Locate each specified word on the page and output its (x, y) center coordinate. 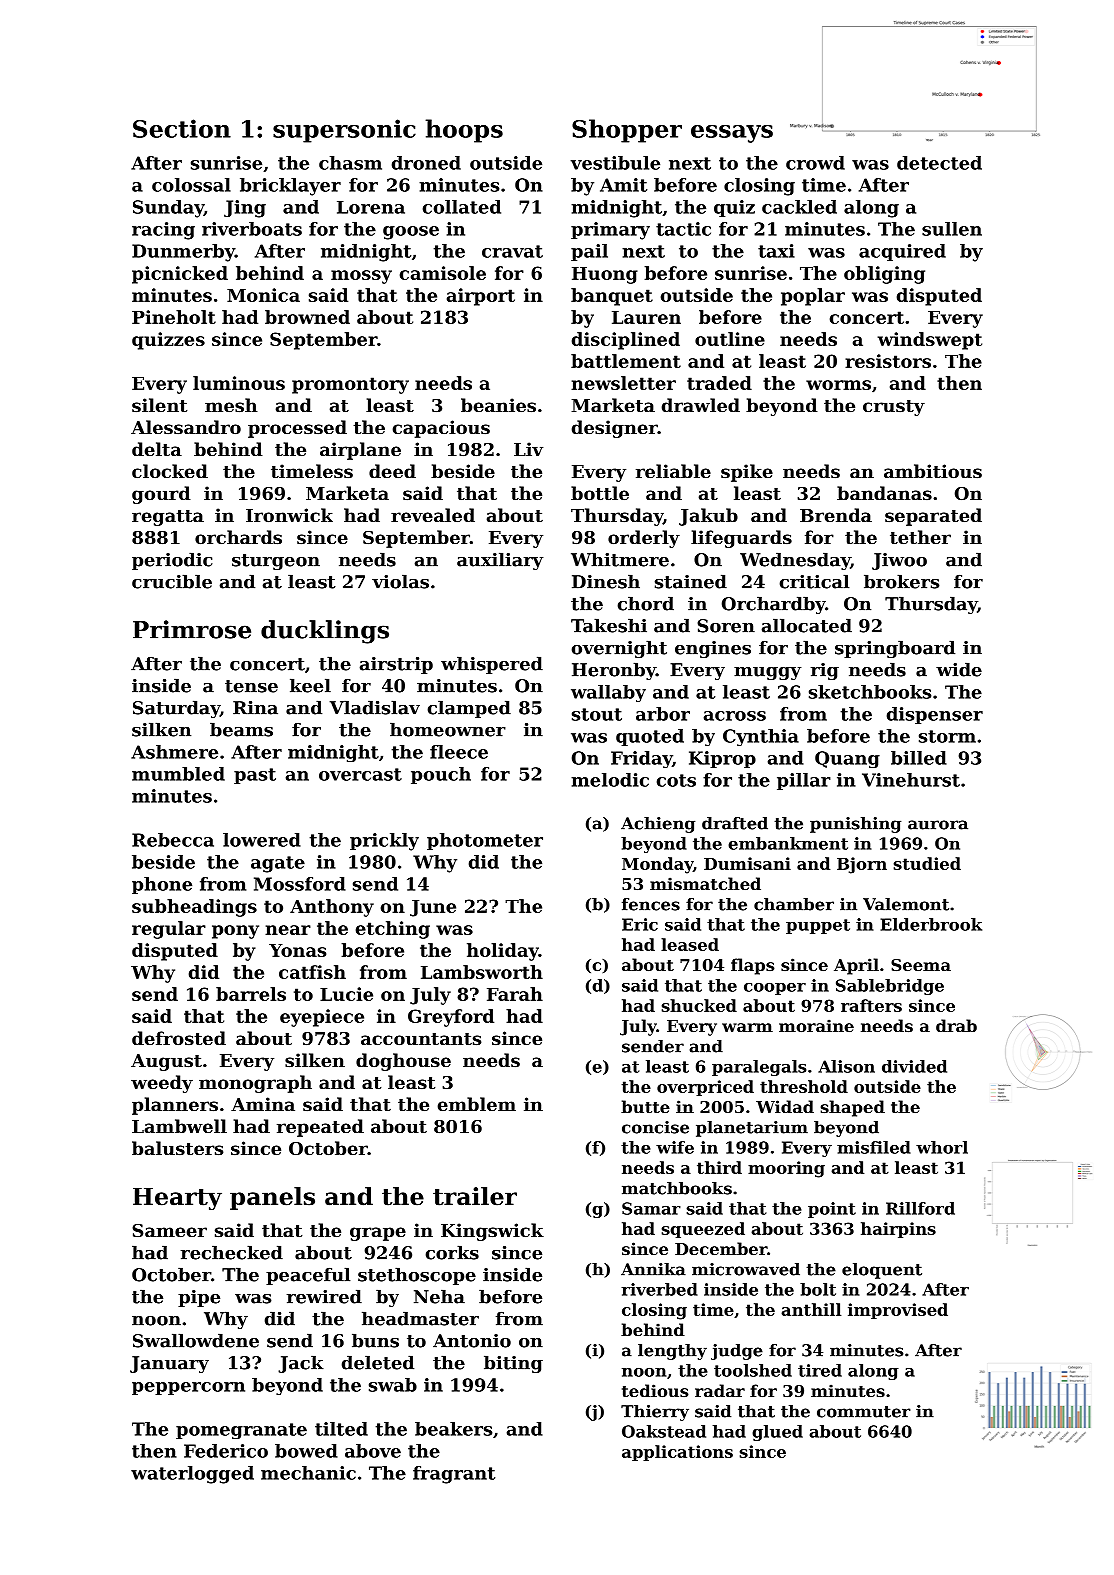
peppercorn (188, 1388)
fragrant (454, 1475)
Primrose (192, 629)
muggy (767, 673)
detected (939, 163)
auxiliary (500, 561)
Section (182, 128)
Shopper (627, 131)
